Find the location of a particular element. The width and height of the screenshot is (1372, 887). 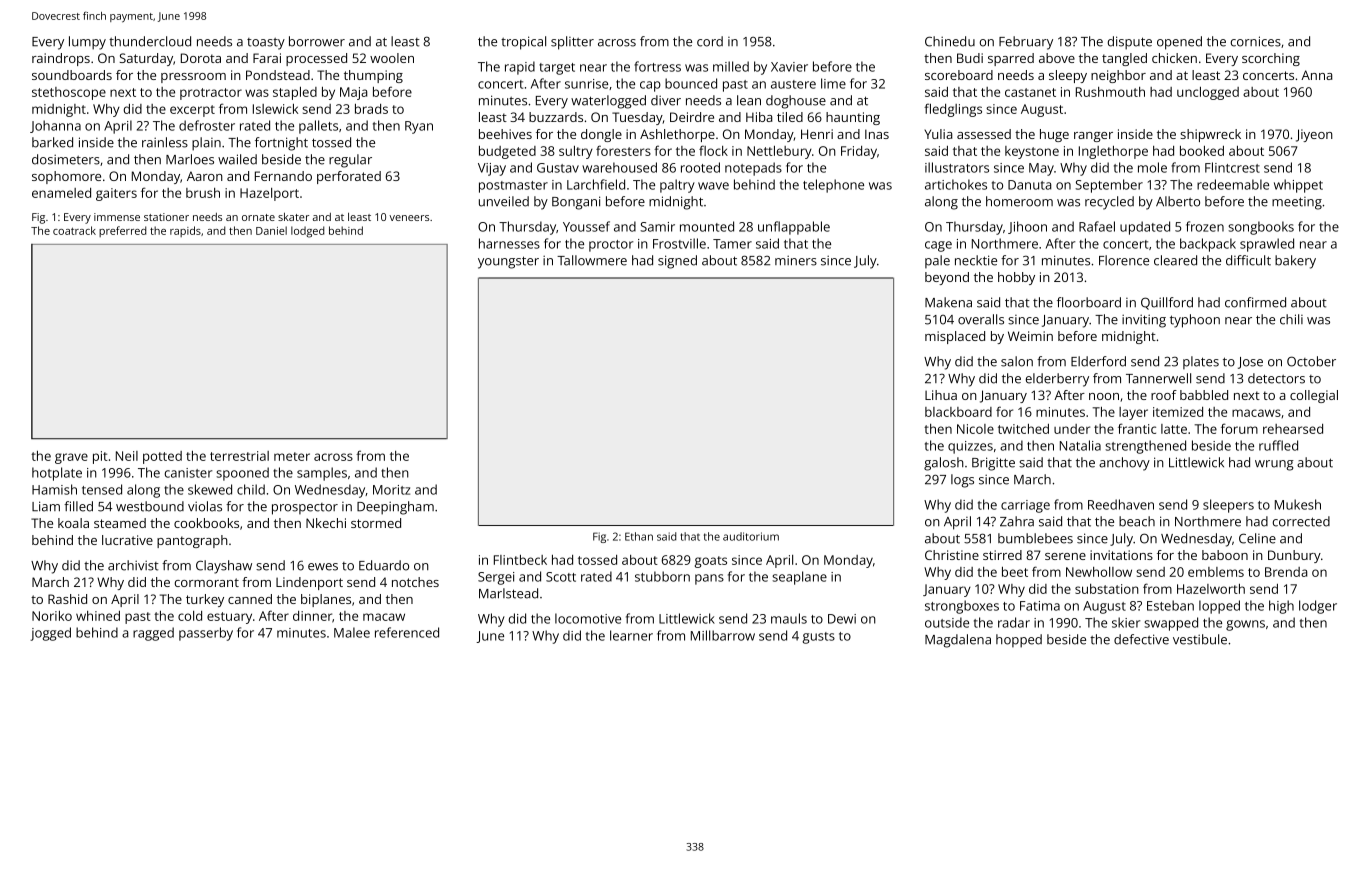

cormorant is located at coordinates (206, 582).
